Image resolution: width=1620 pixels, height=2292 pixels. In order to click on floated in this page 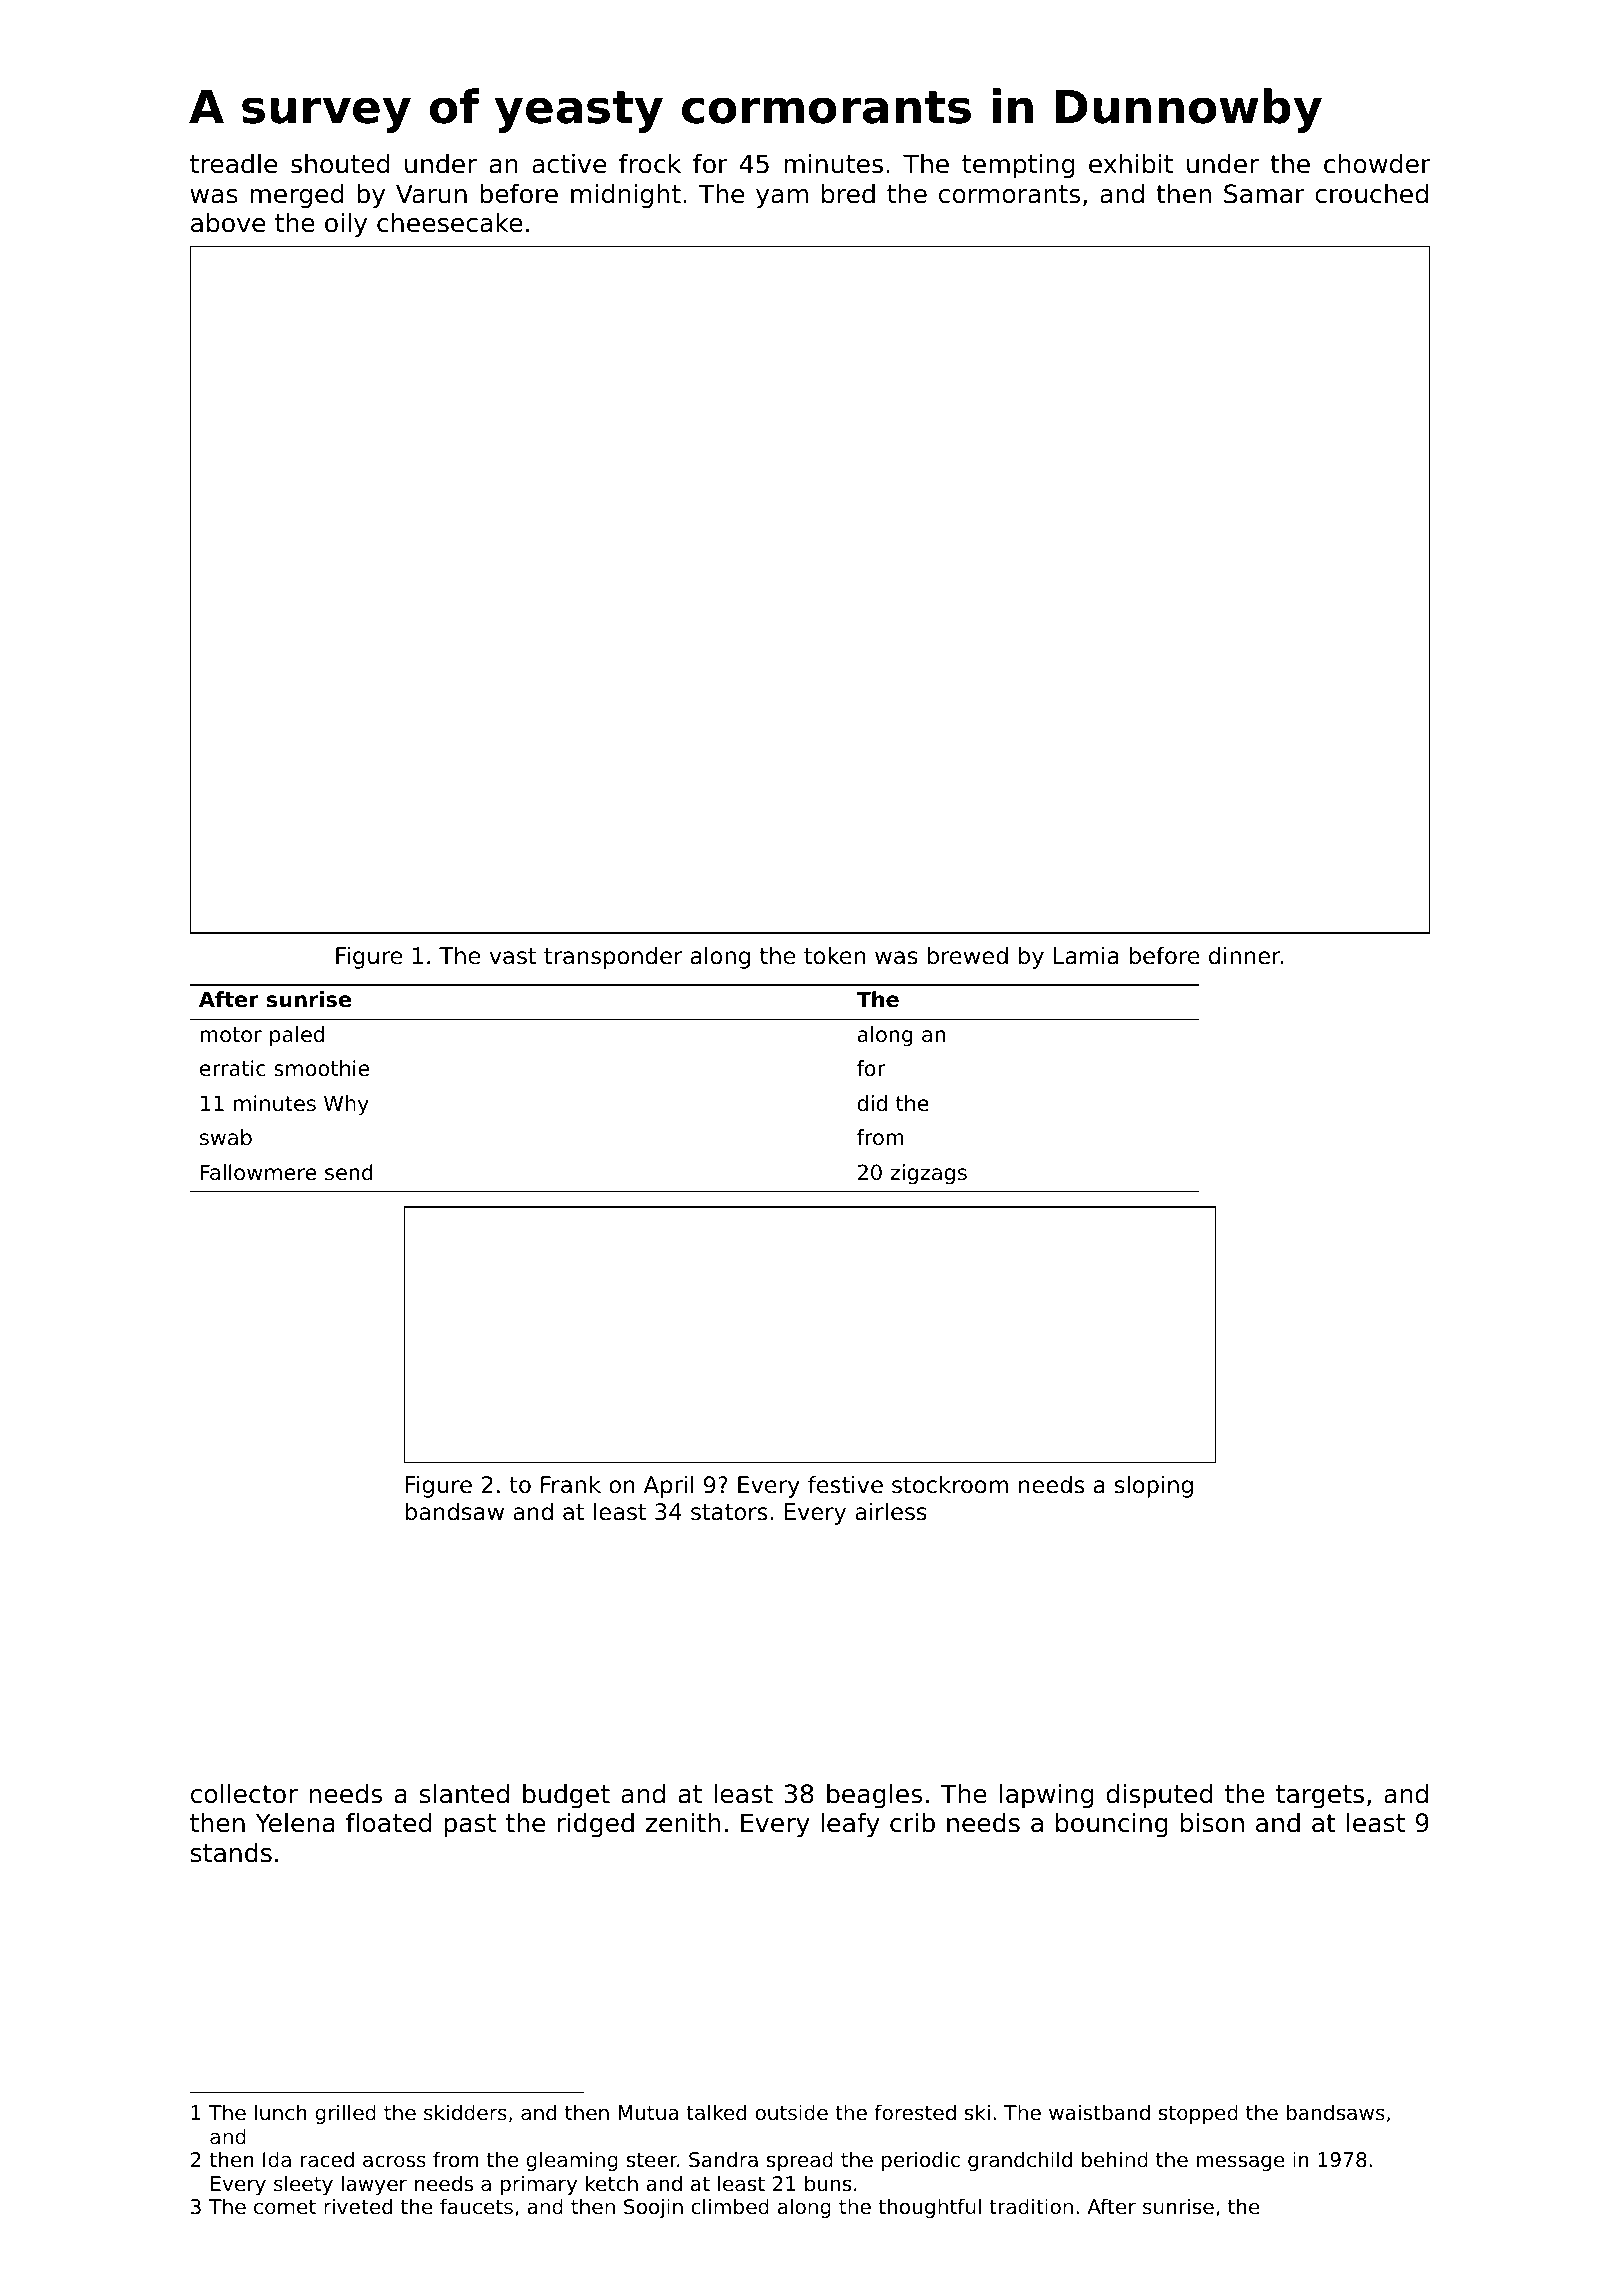, I will do `click(388, 1823)`.
